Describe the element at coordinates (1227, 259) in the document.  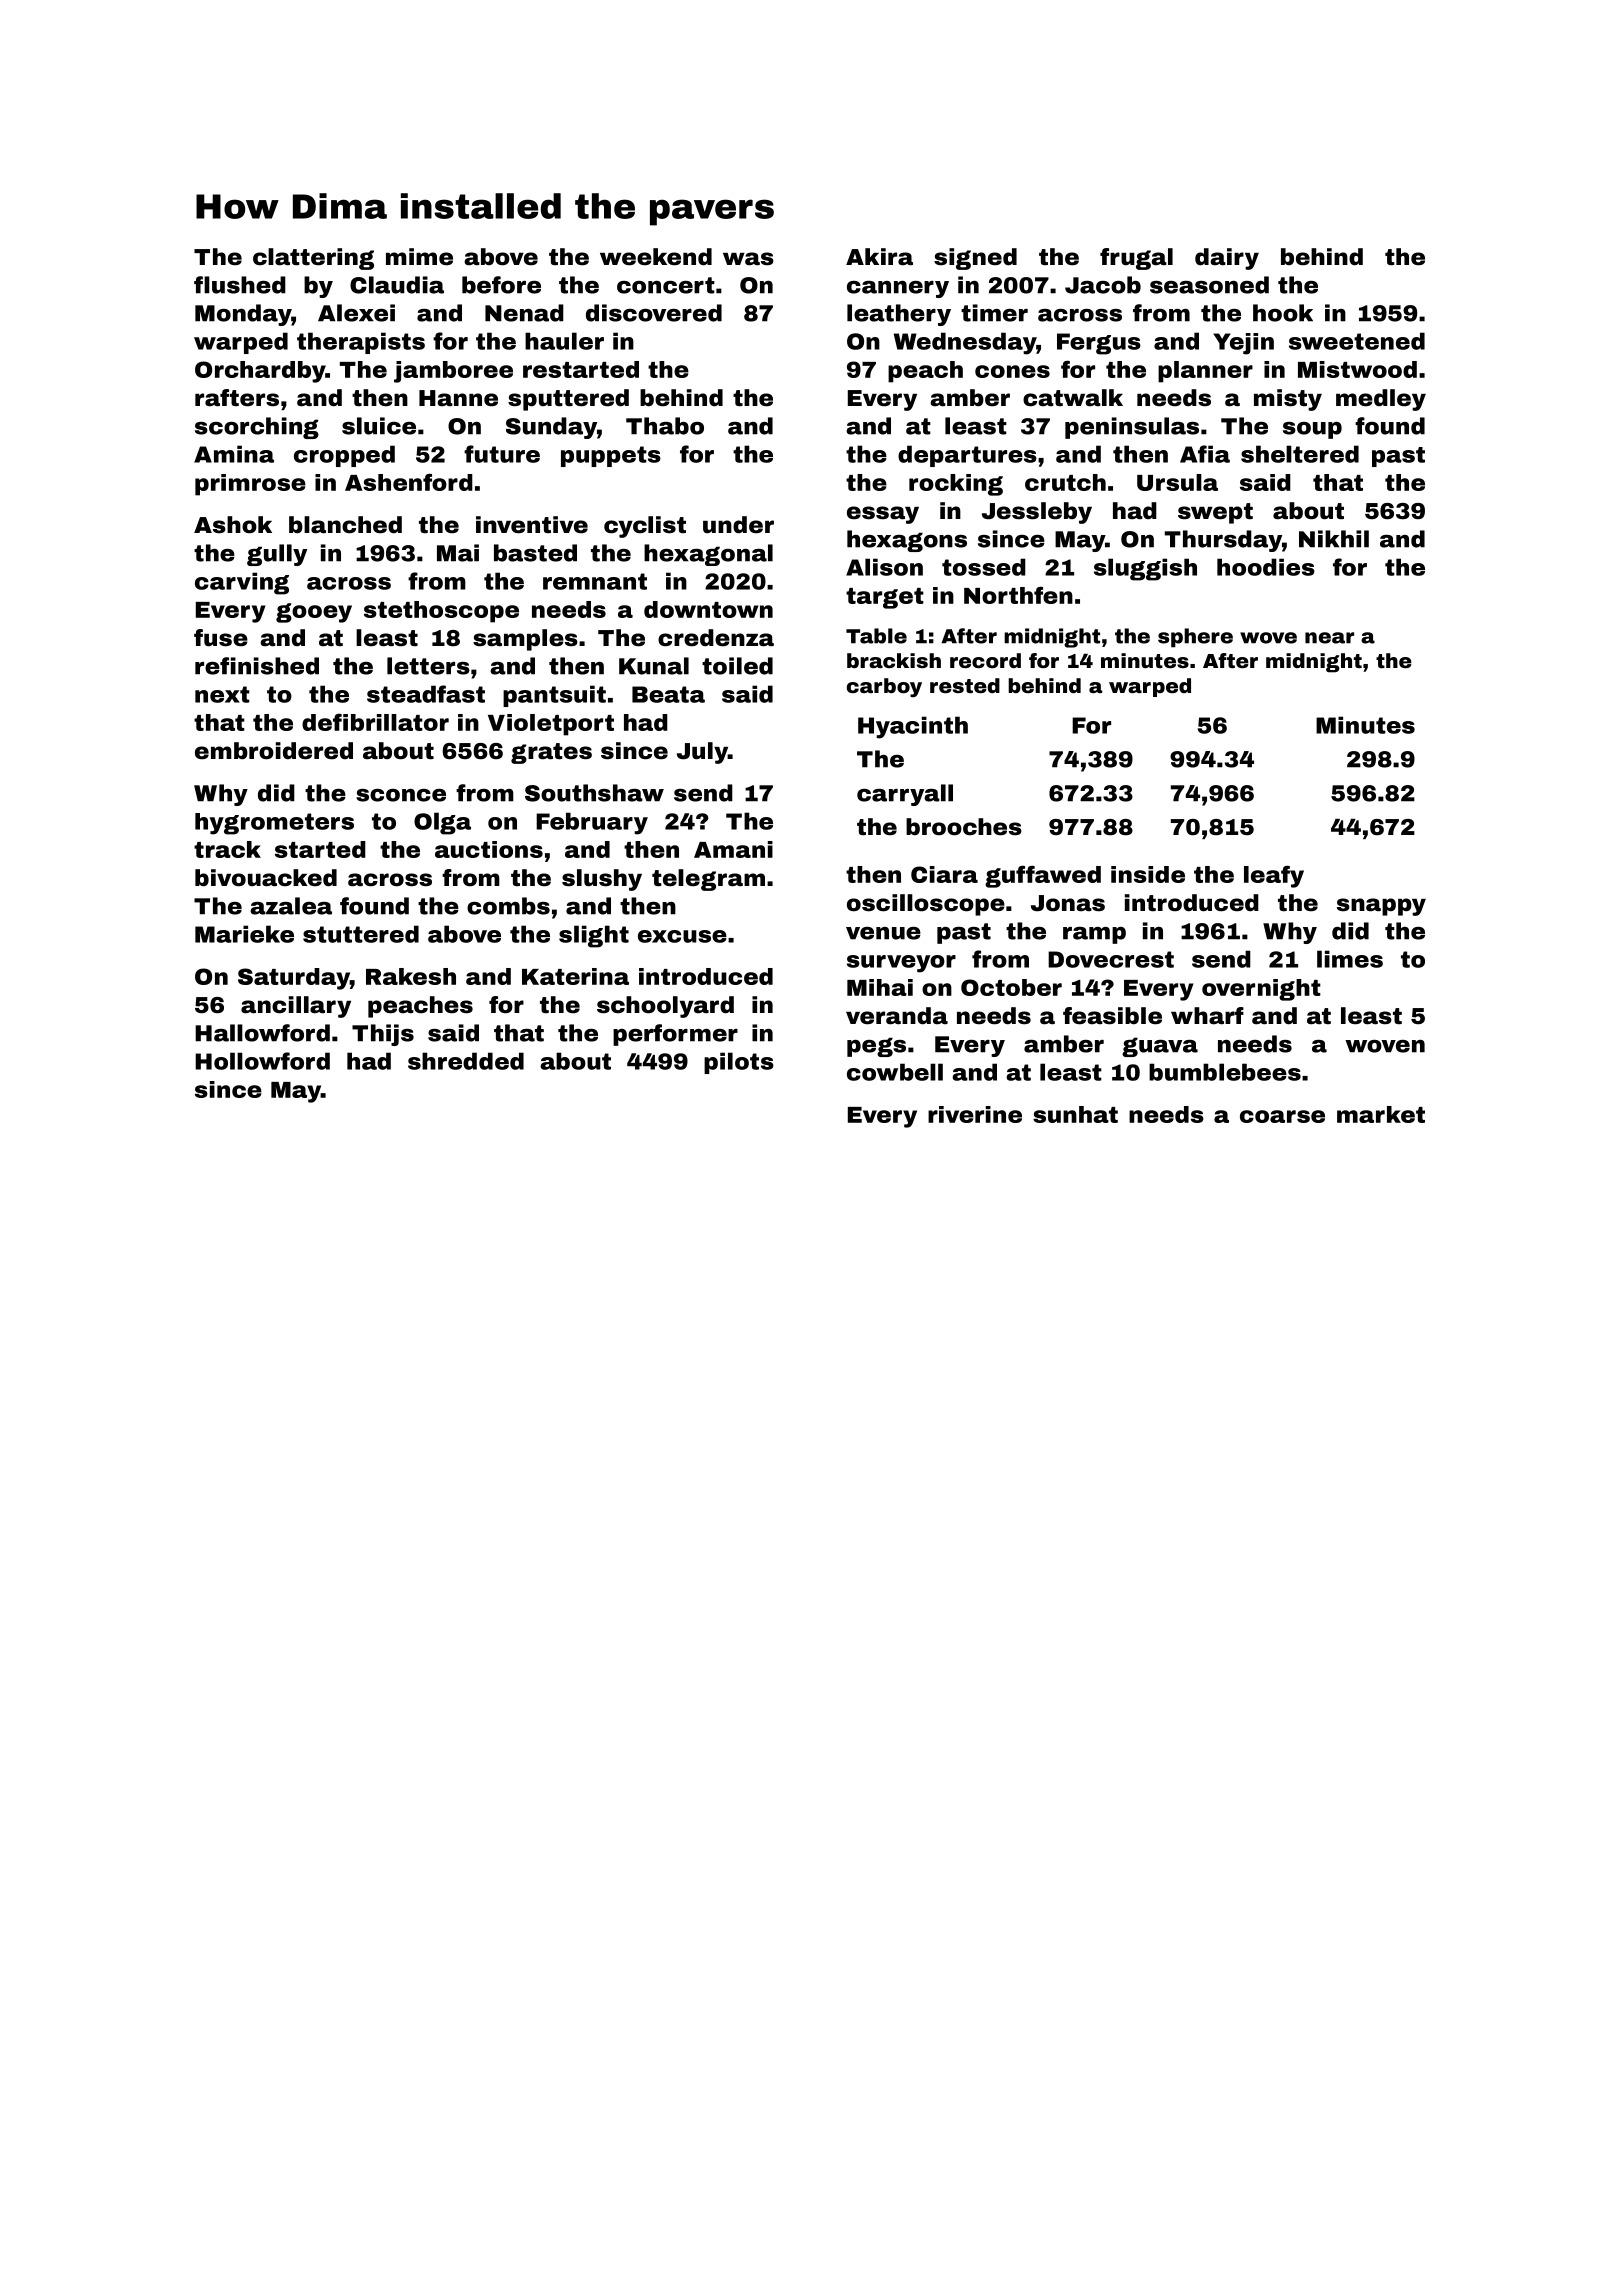
I see `dairy` at that location.
